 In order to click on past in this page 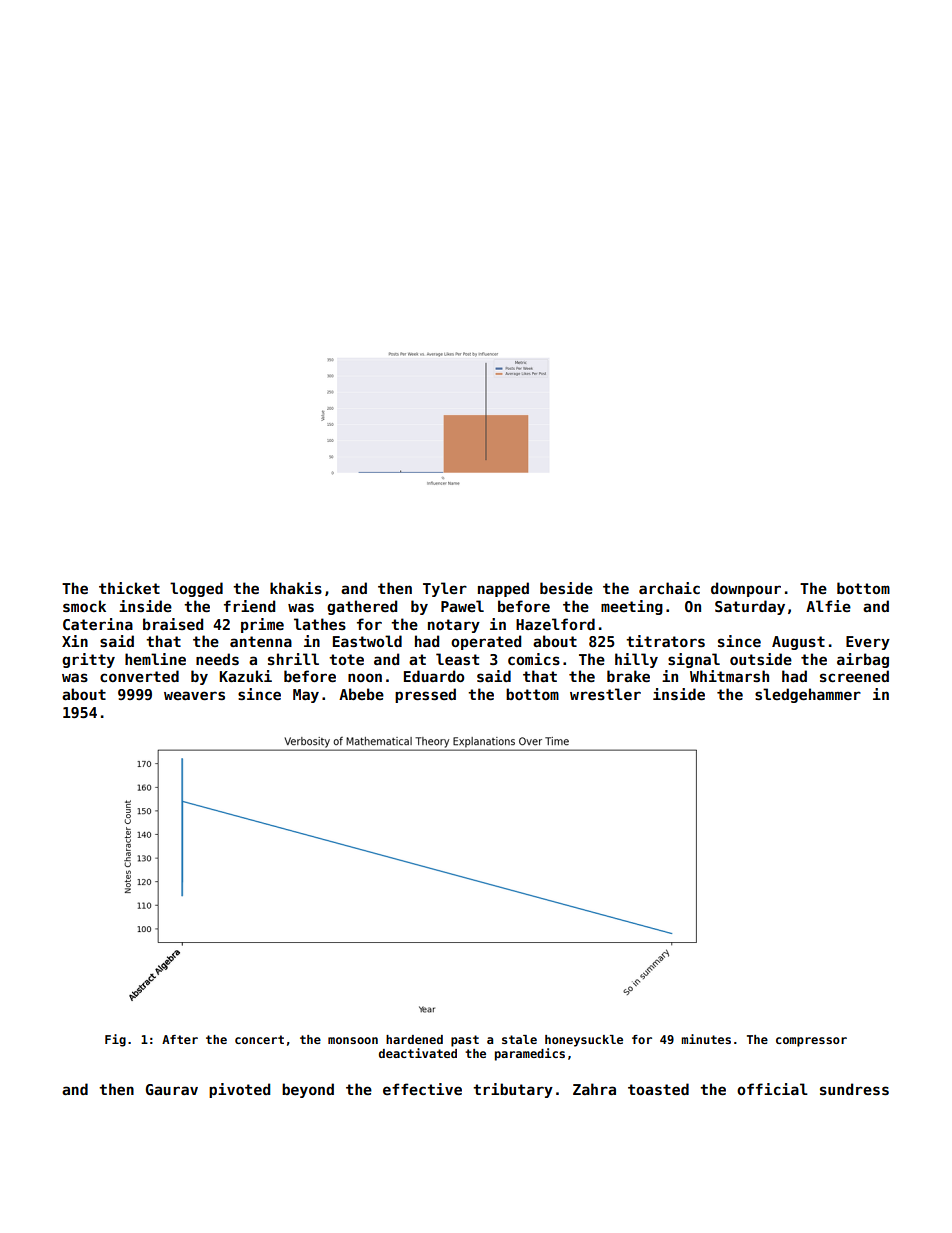, I will do `click(465, 1041)`.
